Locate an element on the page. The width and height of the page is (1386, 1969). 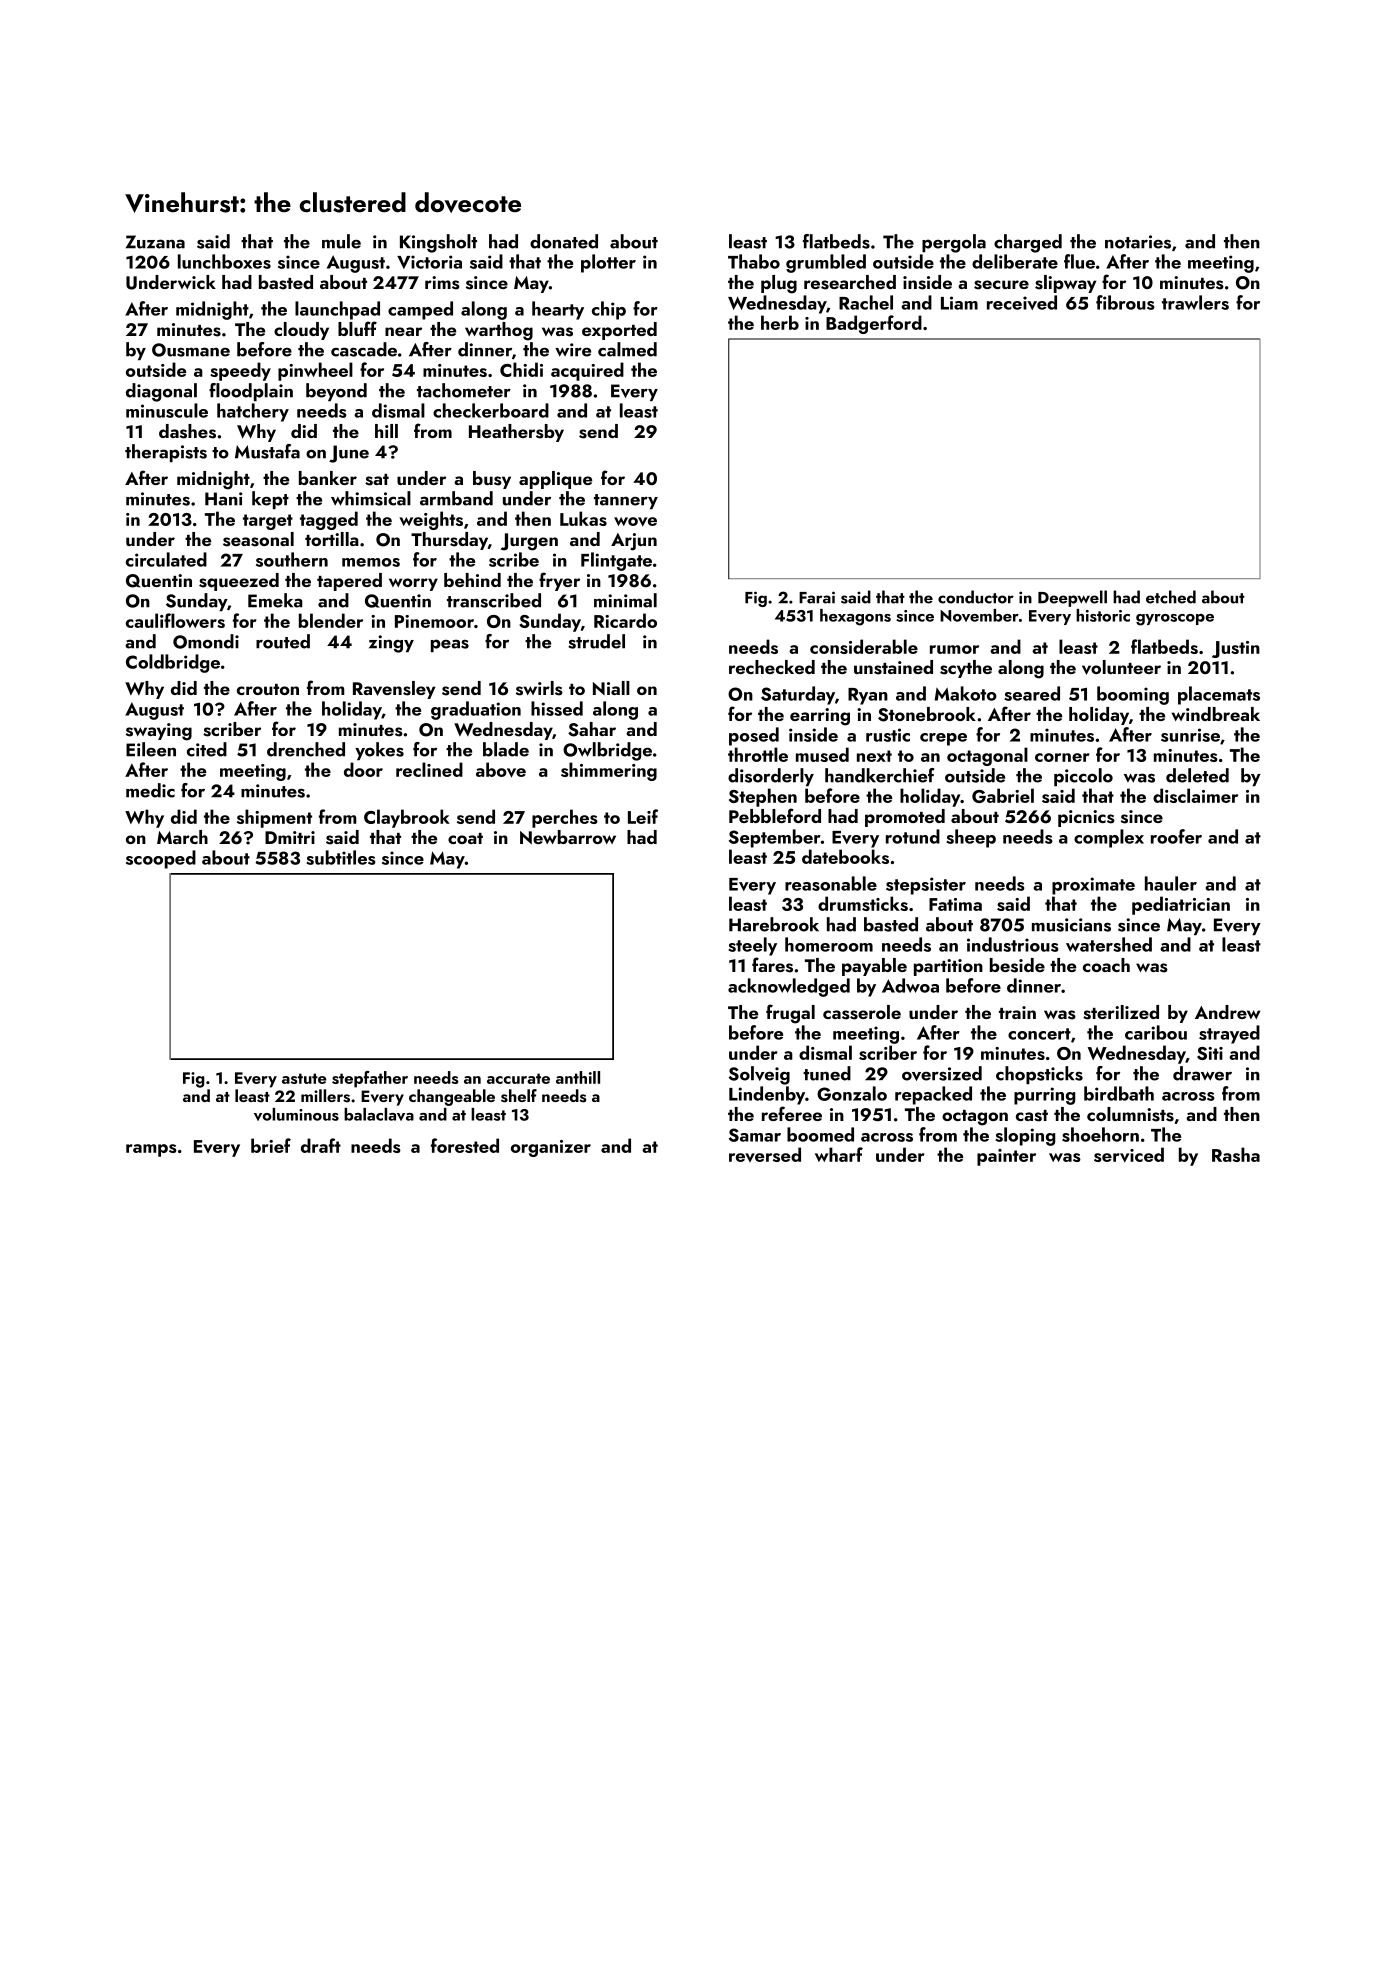
Ravensley is located at coordinates (394, 690).
